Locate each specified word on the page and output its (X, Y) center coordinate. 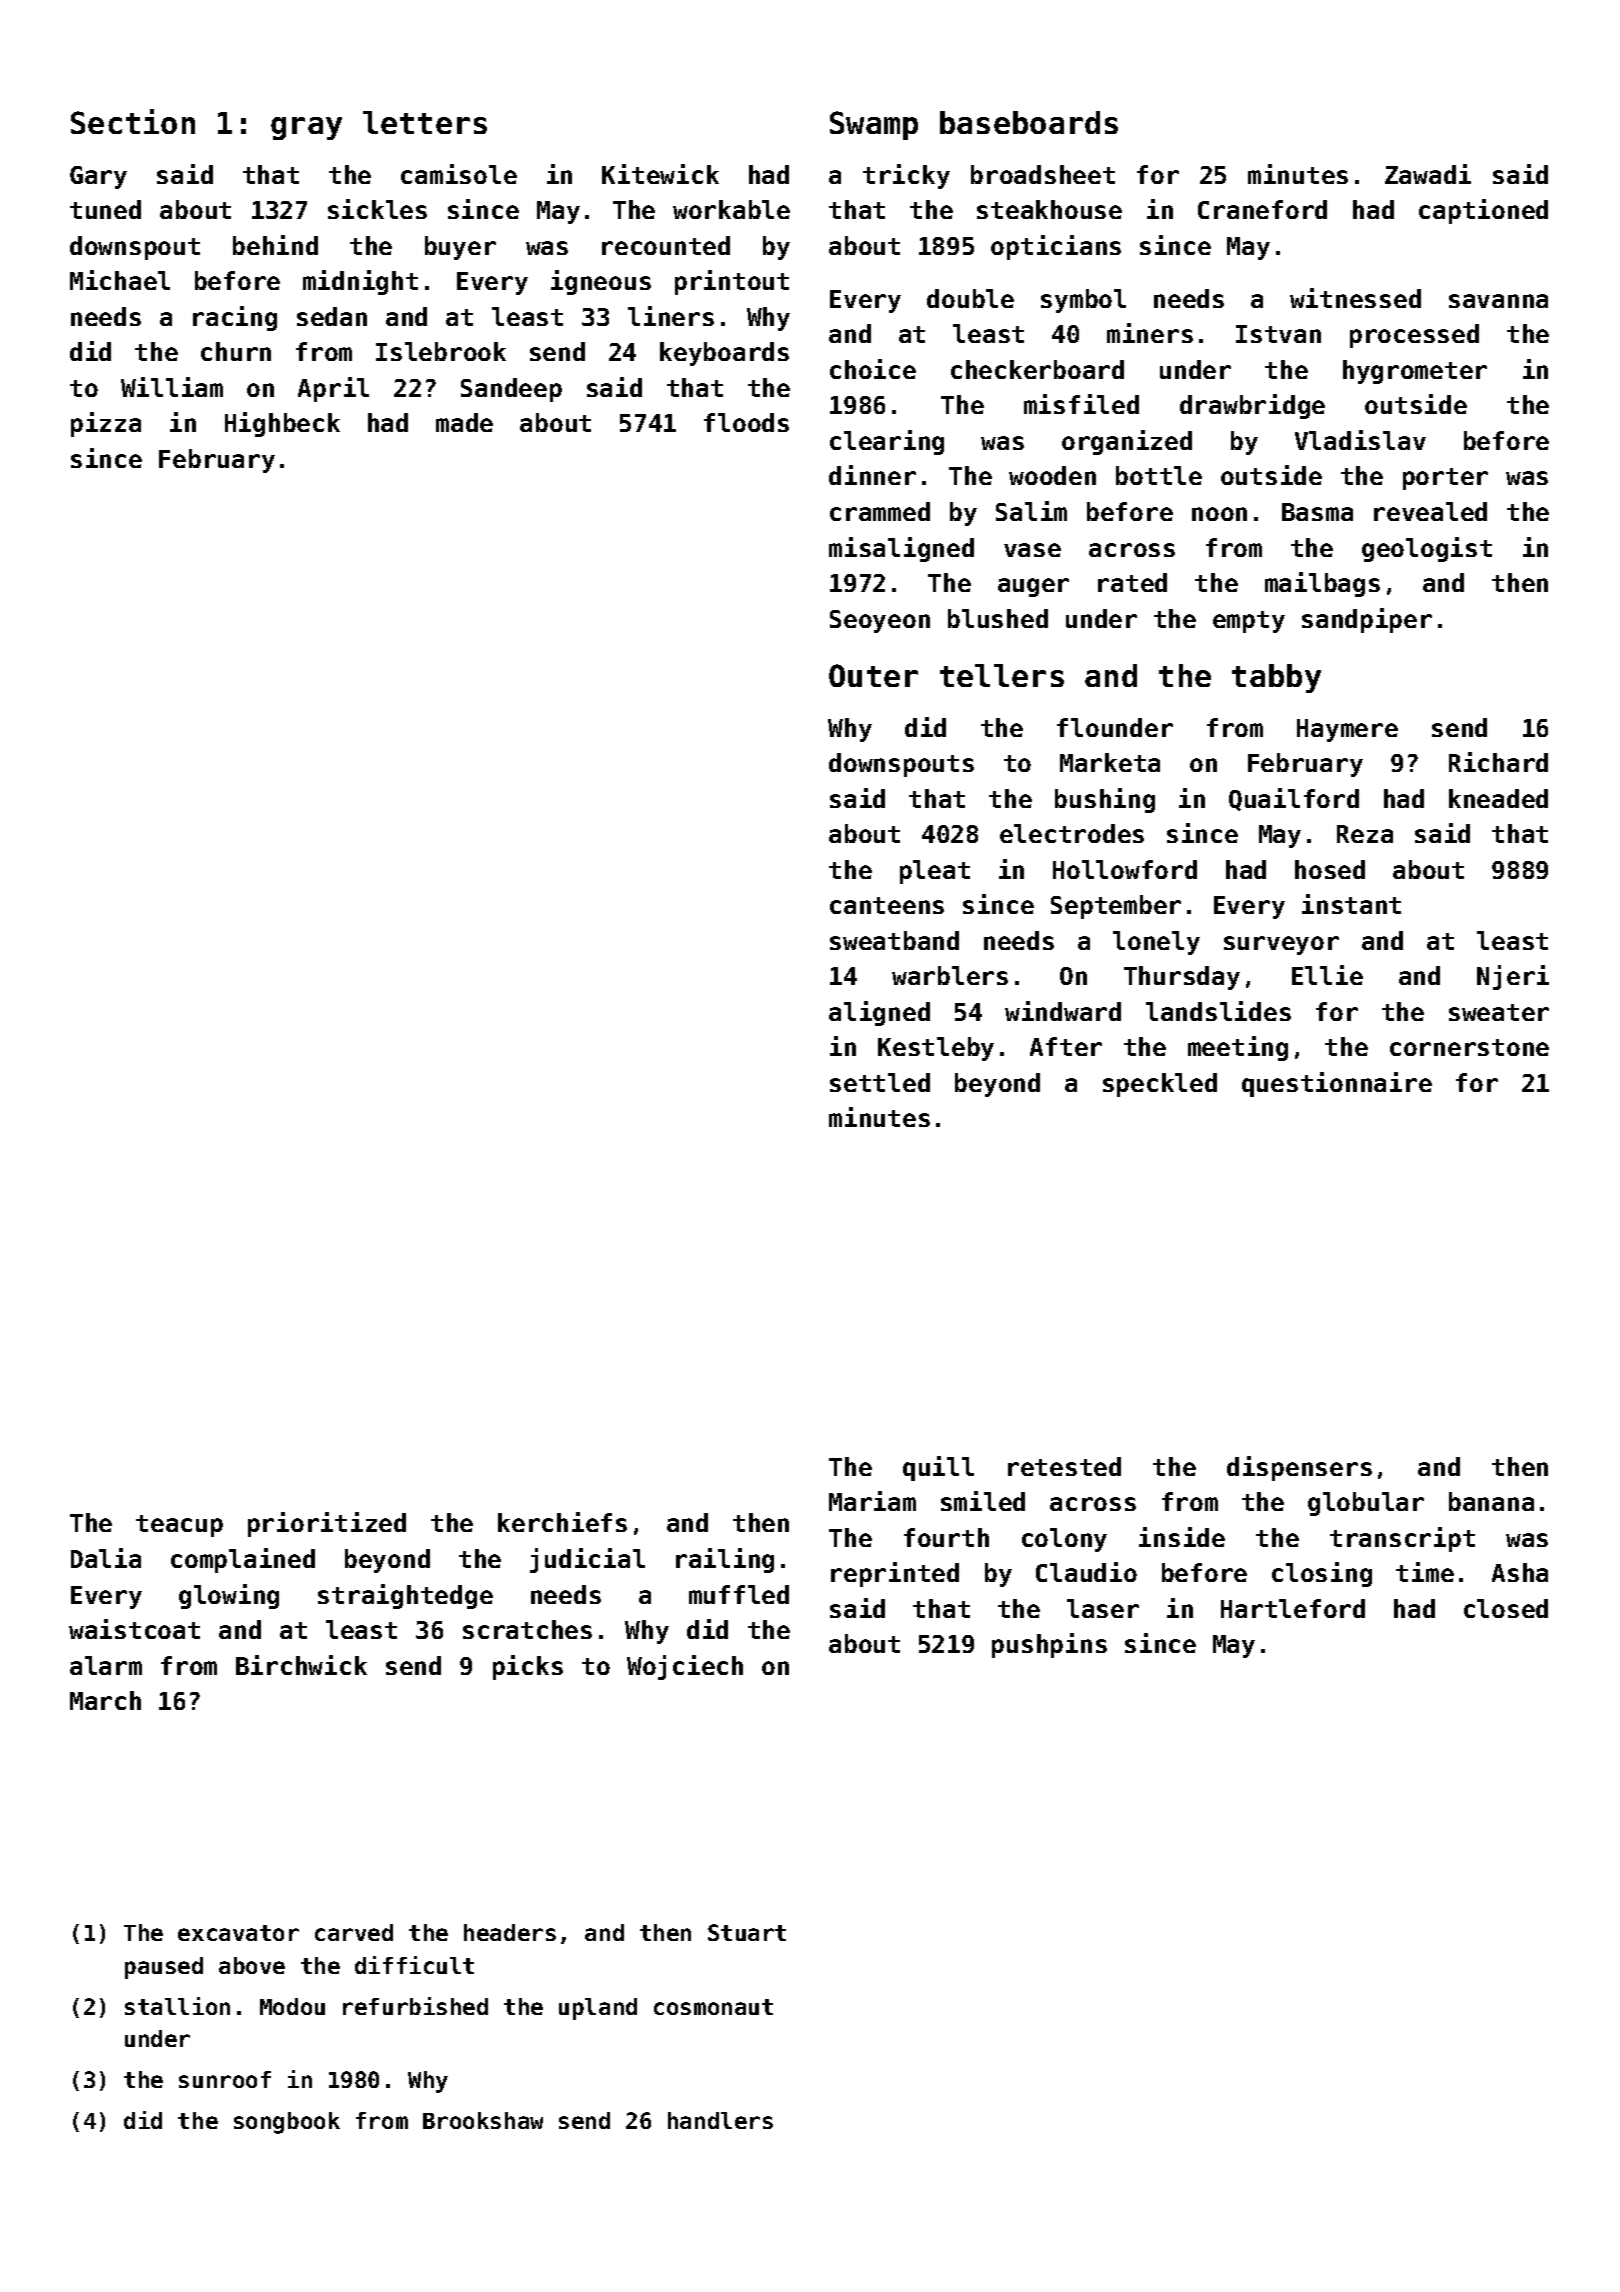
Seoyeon (880, 621)
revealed (1430, 511)
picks (528, 1667)
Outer (873, 675)
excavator (238, 1933)
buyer (460, 248)
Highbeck (282, 424)
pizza (106, 424)
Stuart (747, 1932)
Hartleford (1293, 1608)
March (105, 1700)
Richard (1498, 762)
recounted (666, 245)
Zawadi (1428, 174)
